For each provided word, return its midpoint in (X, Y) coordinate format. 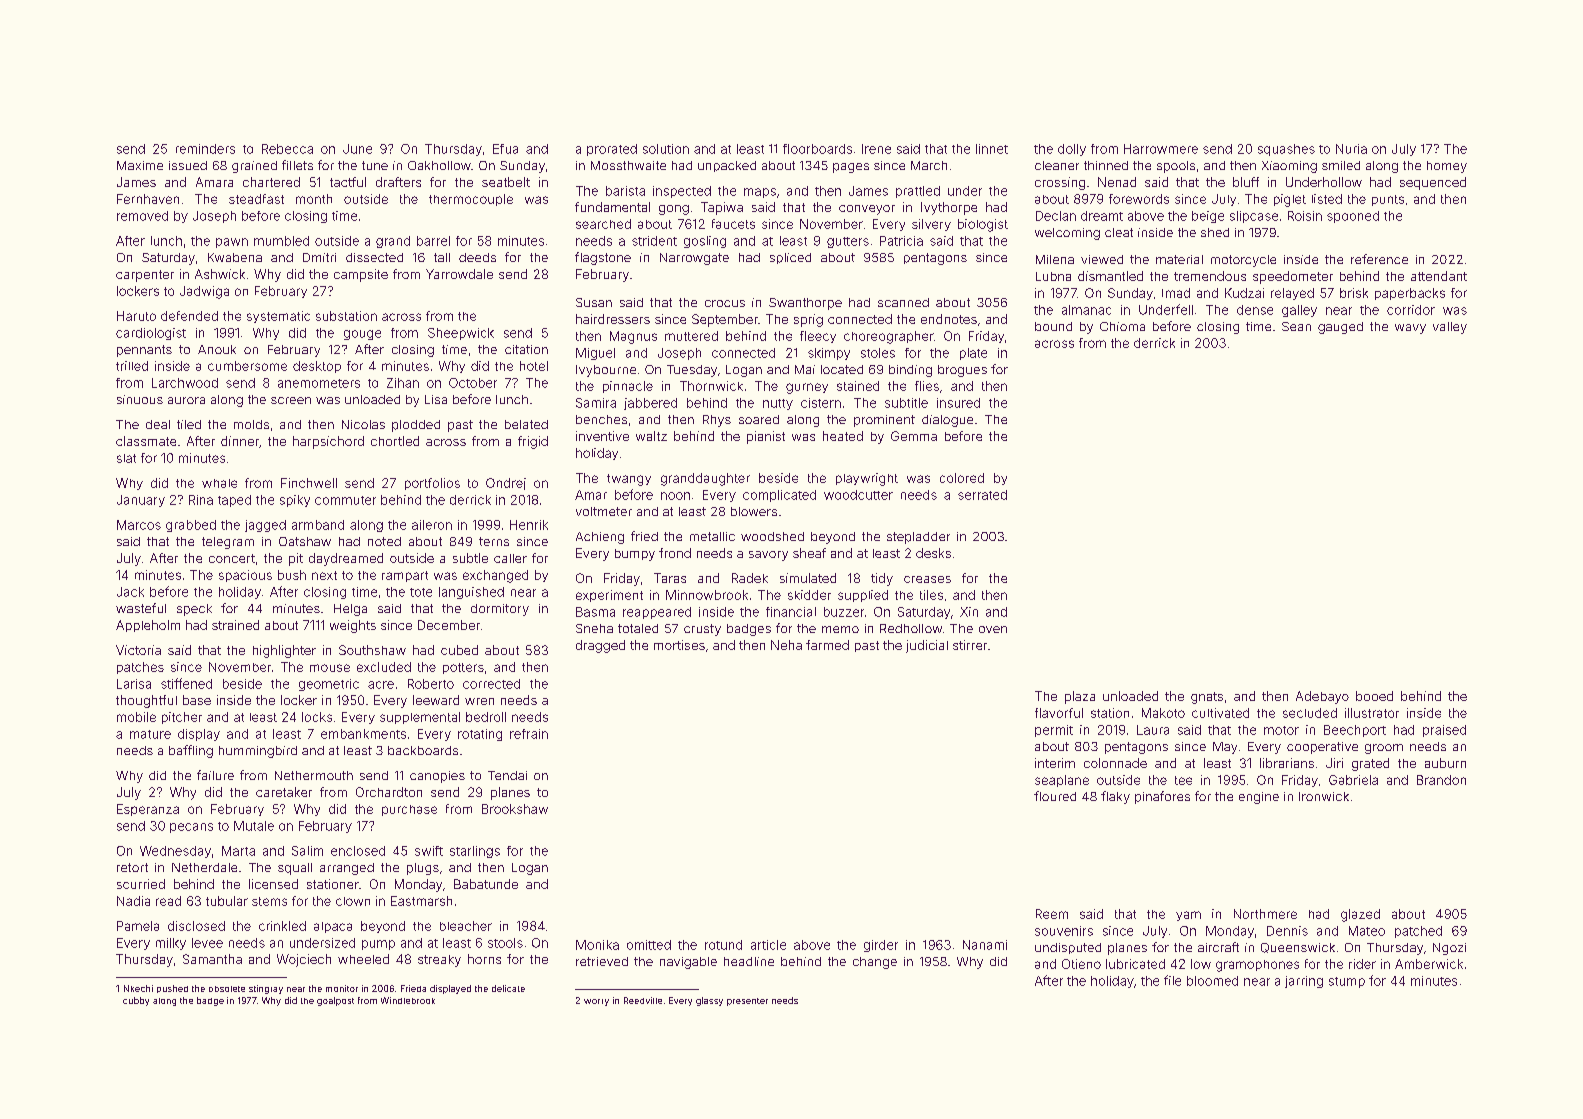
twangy (629, 480)
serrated (982, 495)
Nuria (1351, 149)
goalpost (335, 1001)
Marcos (139, 525)
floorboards (817, 149)
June (357, 149)
